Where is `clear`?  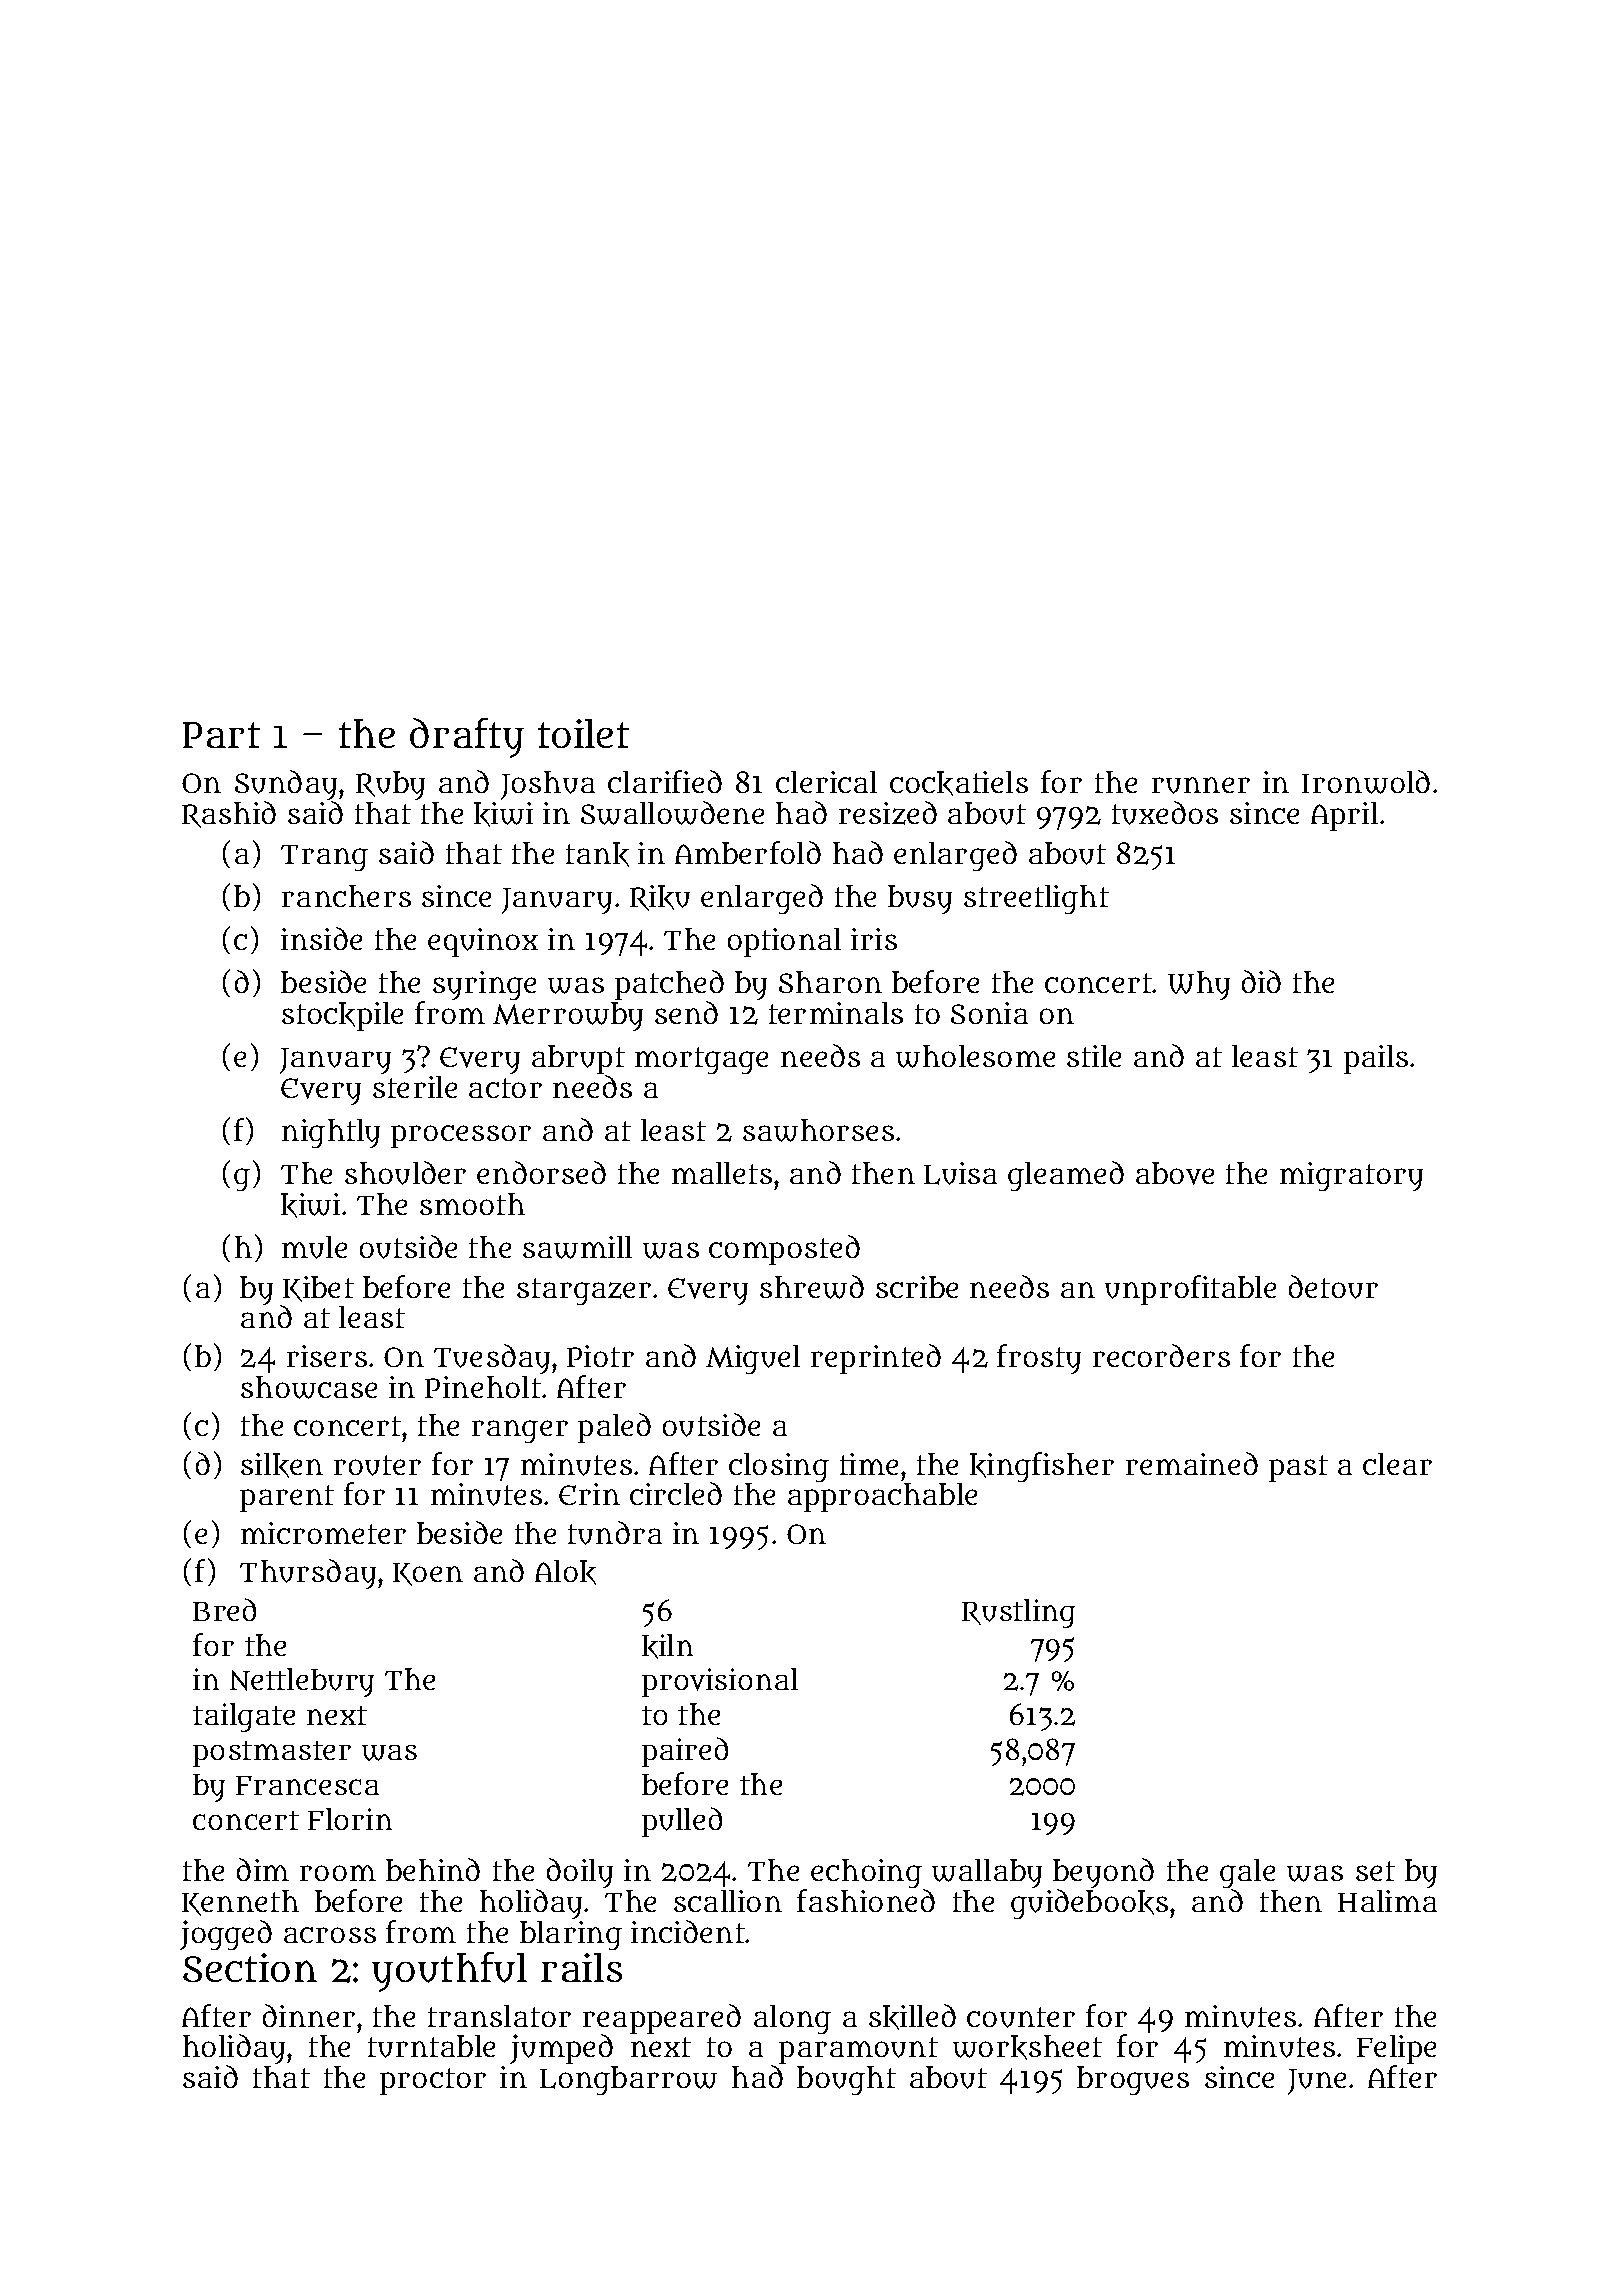
clear is located at coordinates (1397, 1464).
